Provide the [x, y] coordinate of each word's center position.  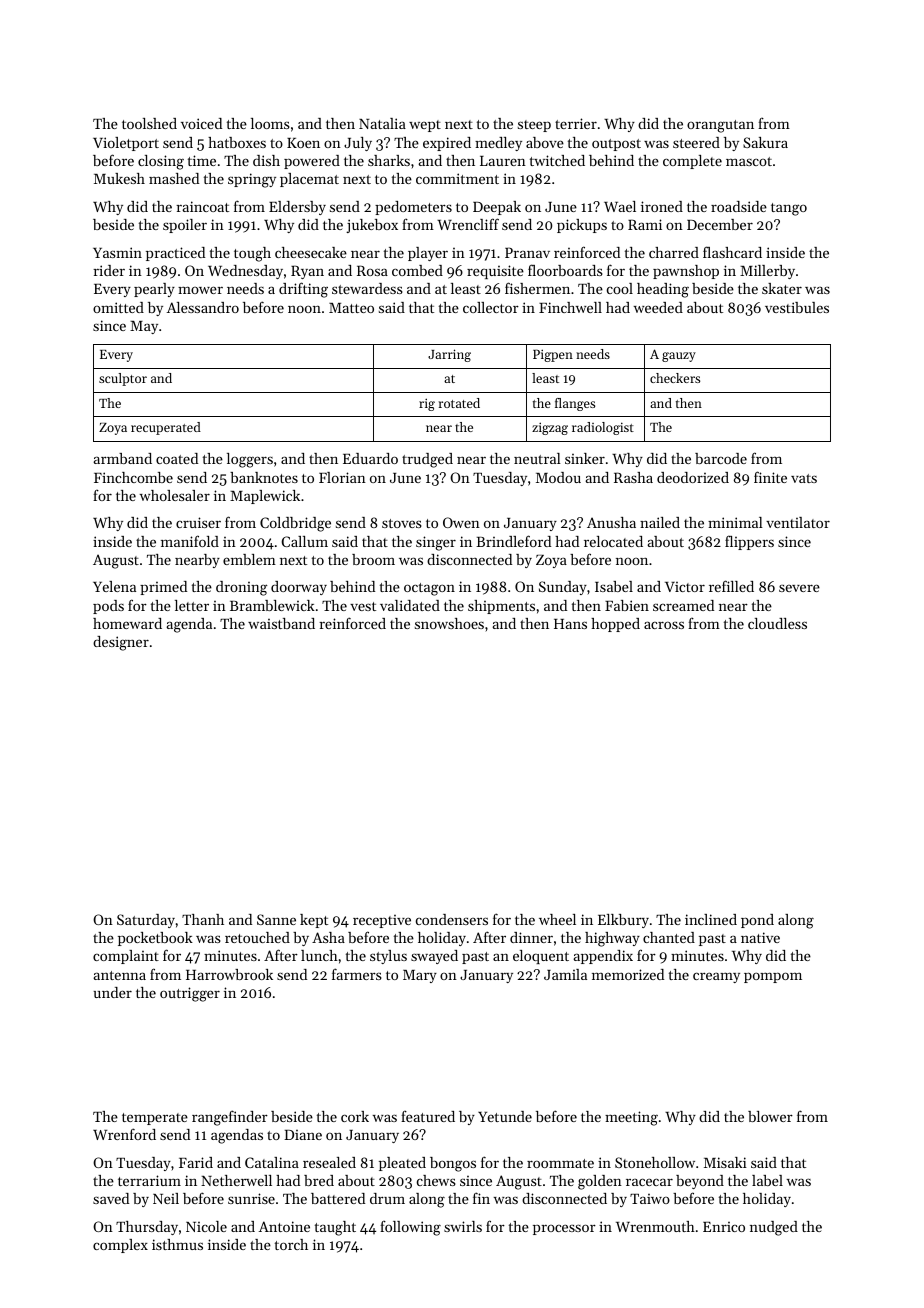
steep [534, 126]
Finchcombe [133, 477]
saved [111, 1198]
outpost [616, 145]
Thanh [203, 919]
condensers [452, 919]
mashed [174, 178]
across [664, 625]
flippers [749, 542]
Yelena [114, 586]
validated [410, 605]
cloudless [777, 623]
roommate [560, 1163]
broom [373, 559]
